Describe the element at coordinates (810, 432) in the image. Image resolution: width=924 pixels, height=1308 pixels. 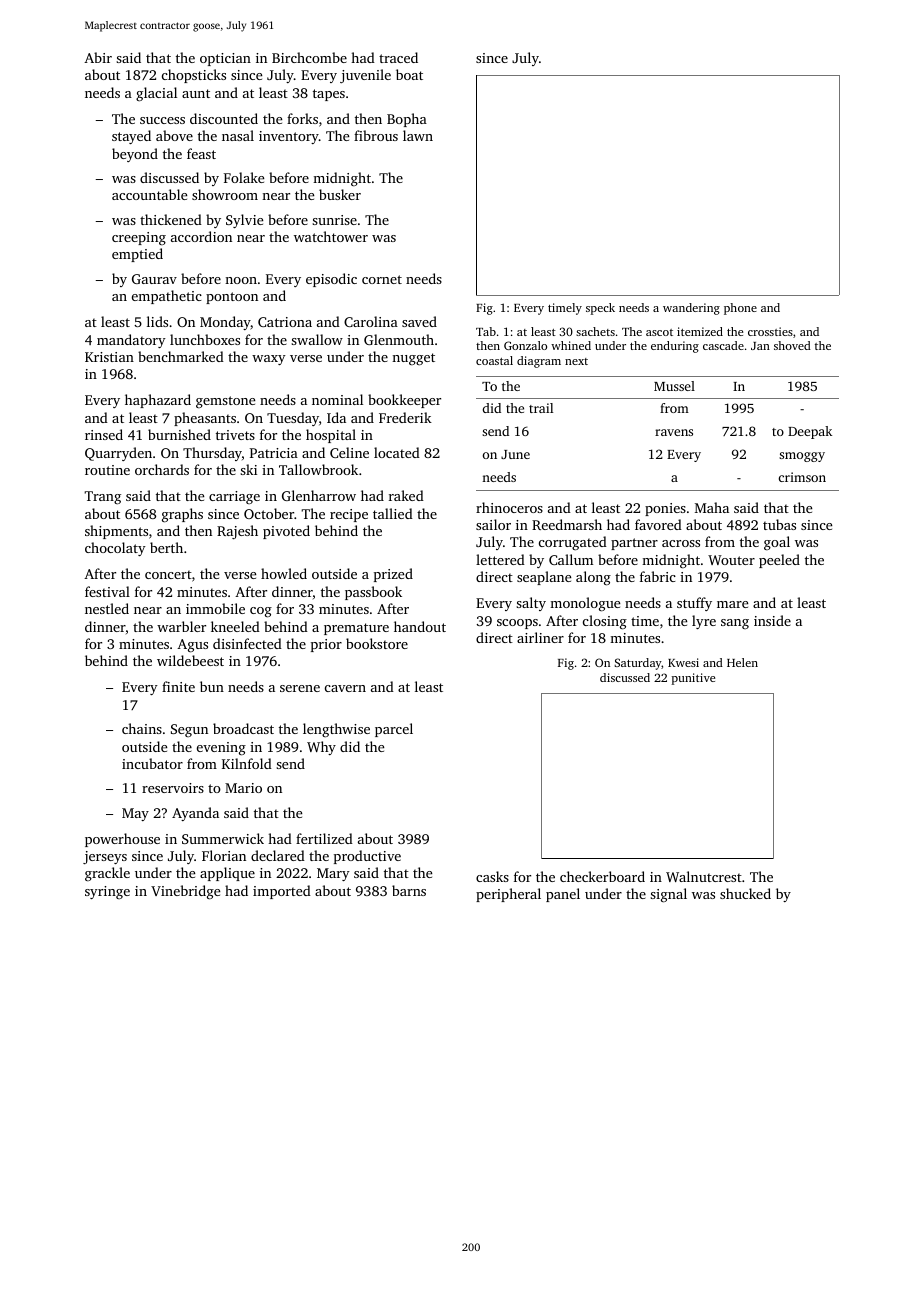
I see `Deepak` at that location.
